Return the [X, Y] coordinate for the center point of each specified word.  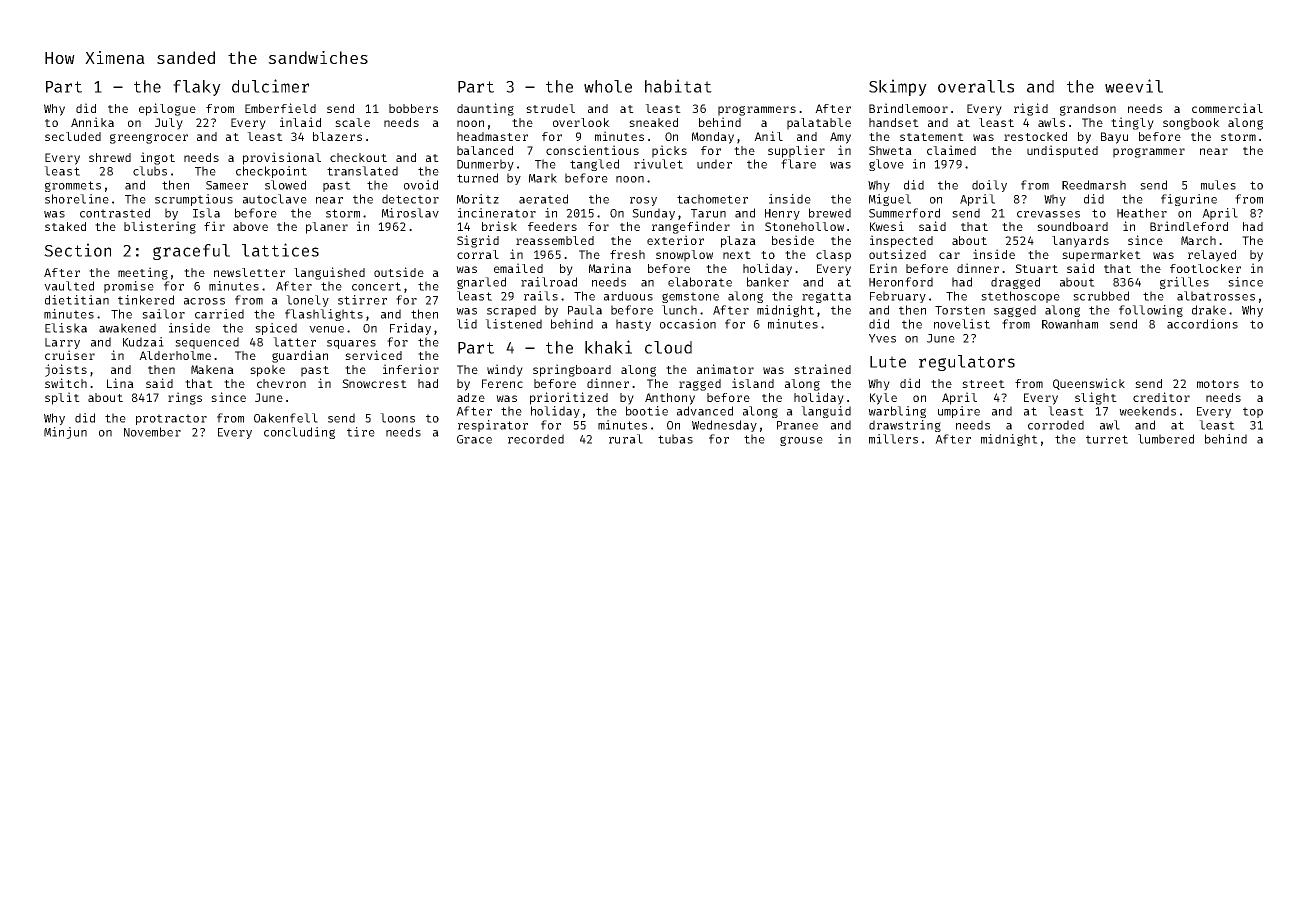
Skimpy [898, 87]
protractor [171, 419]
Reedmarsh [1094, 185]
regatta [826, 297]
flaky [197, 88]
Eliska [66, 328]
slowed [285, 185]
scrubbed [1101, 296]
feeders [552, 226]
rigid [1031, 109]
